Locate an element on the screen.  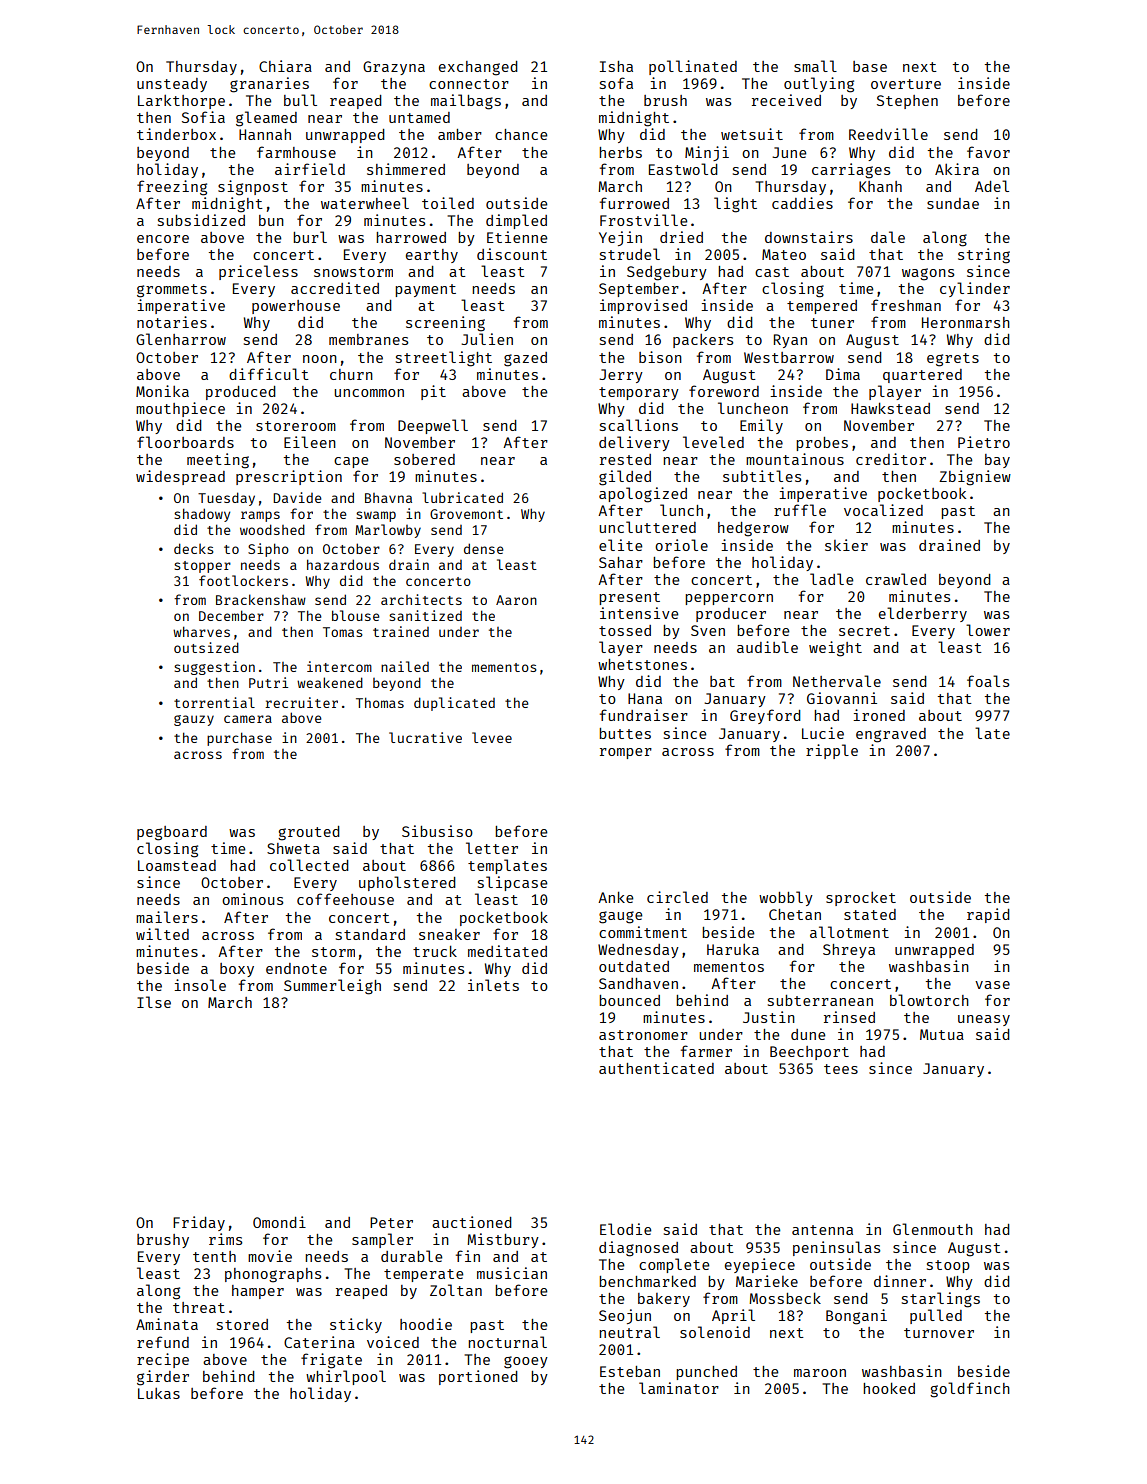
freshman is located at coordinates (906, 305).
